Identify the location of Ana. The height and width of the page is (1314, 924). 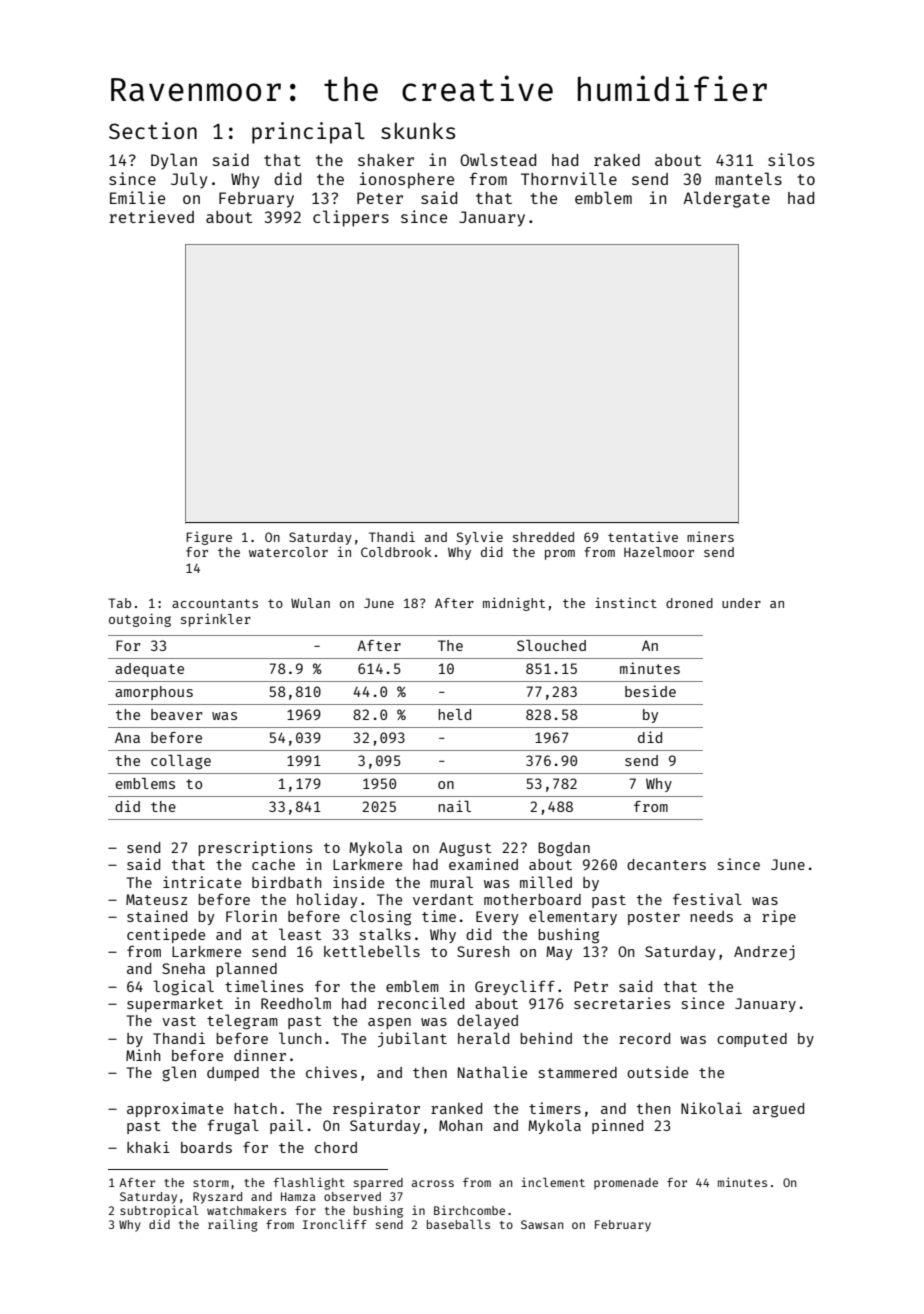
(127, 737).
